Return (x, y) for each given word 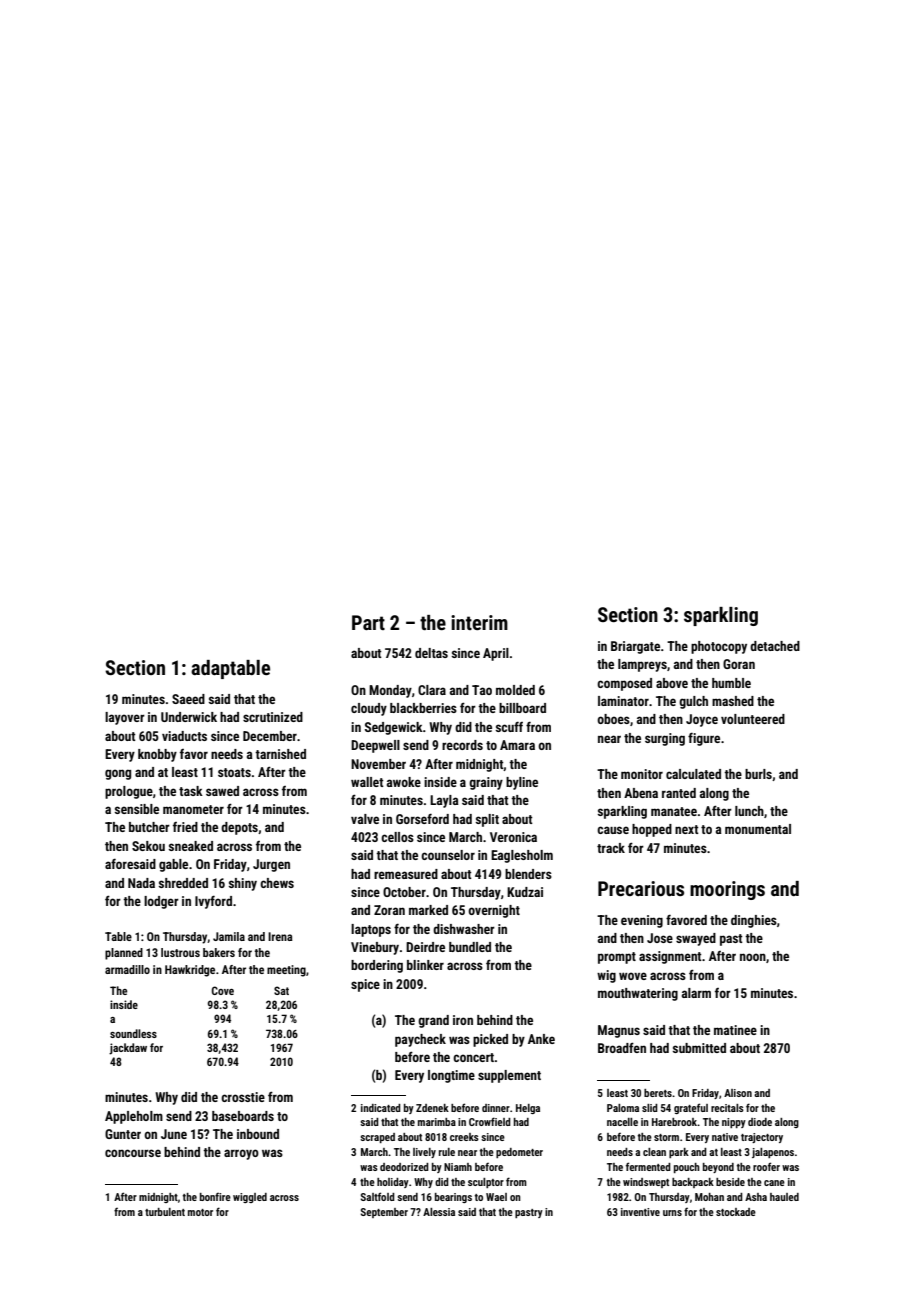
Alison (738, 1093)
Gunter (123, 1134)
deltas (431, 653)
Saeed (188, 699)
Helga (528, 1109)
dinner (496, 1108)
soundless (133, 1033)
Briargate (635, 647)
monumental (758, 829)
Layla (444, 801)
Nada (141, 883)
